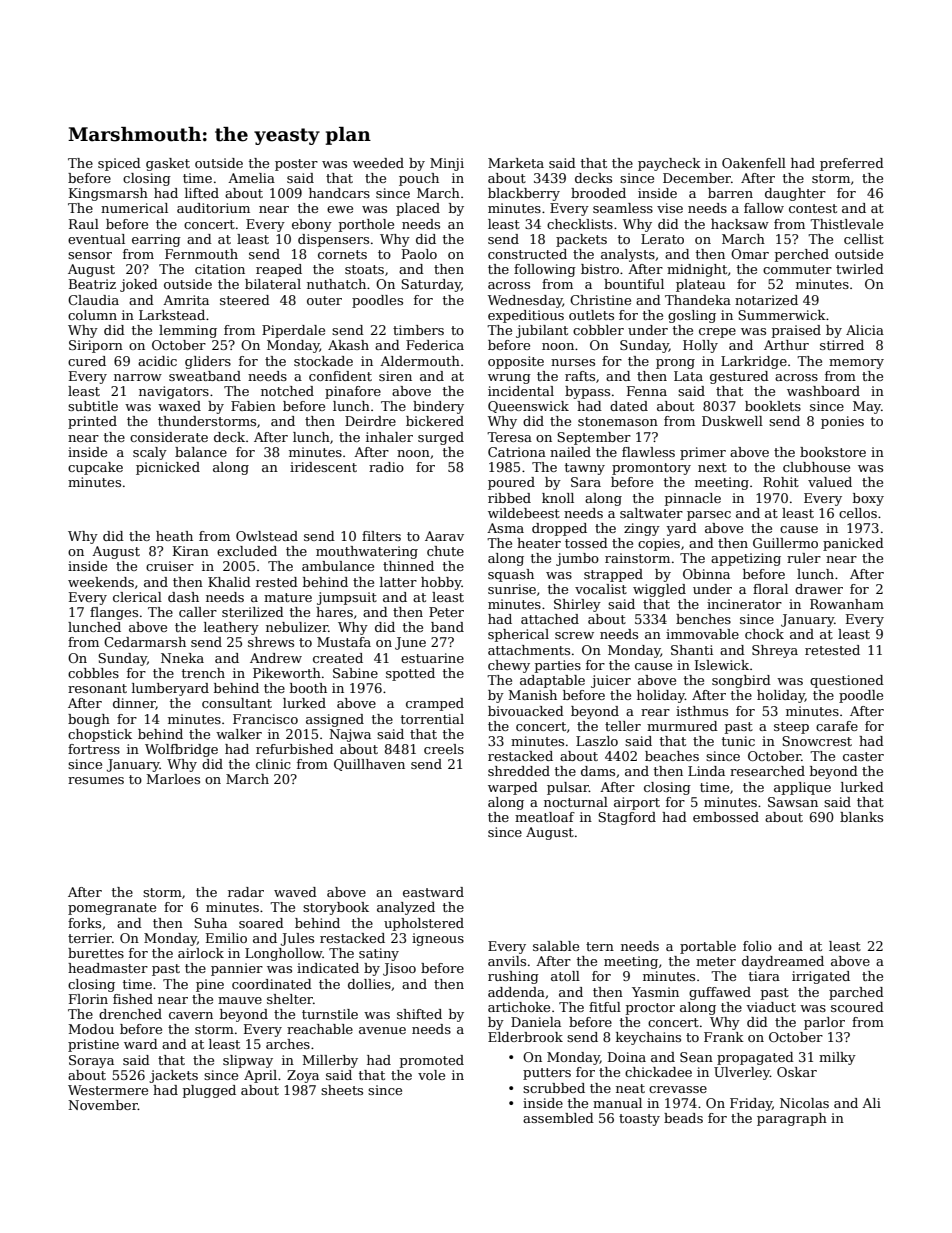 The height and width of the screenshot is (1233, 952). Describe the element at coordinates (517, 452) in the screenshot. I see `Catriona` at that location.
